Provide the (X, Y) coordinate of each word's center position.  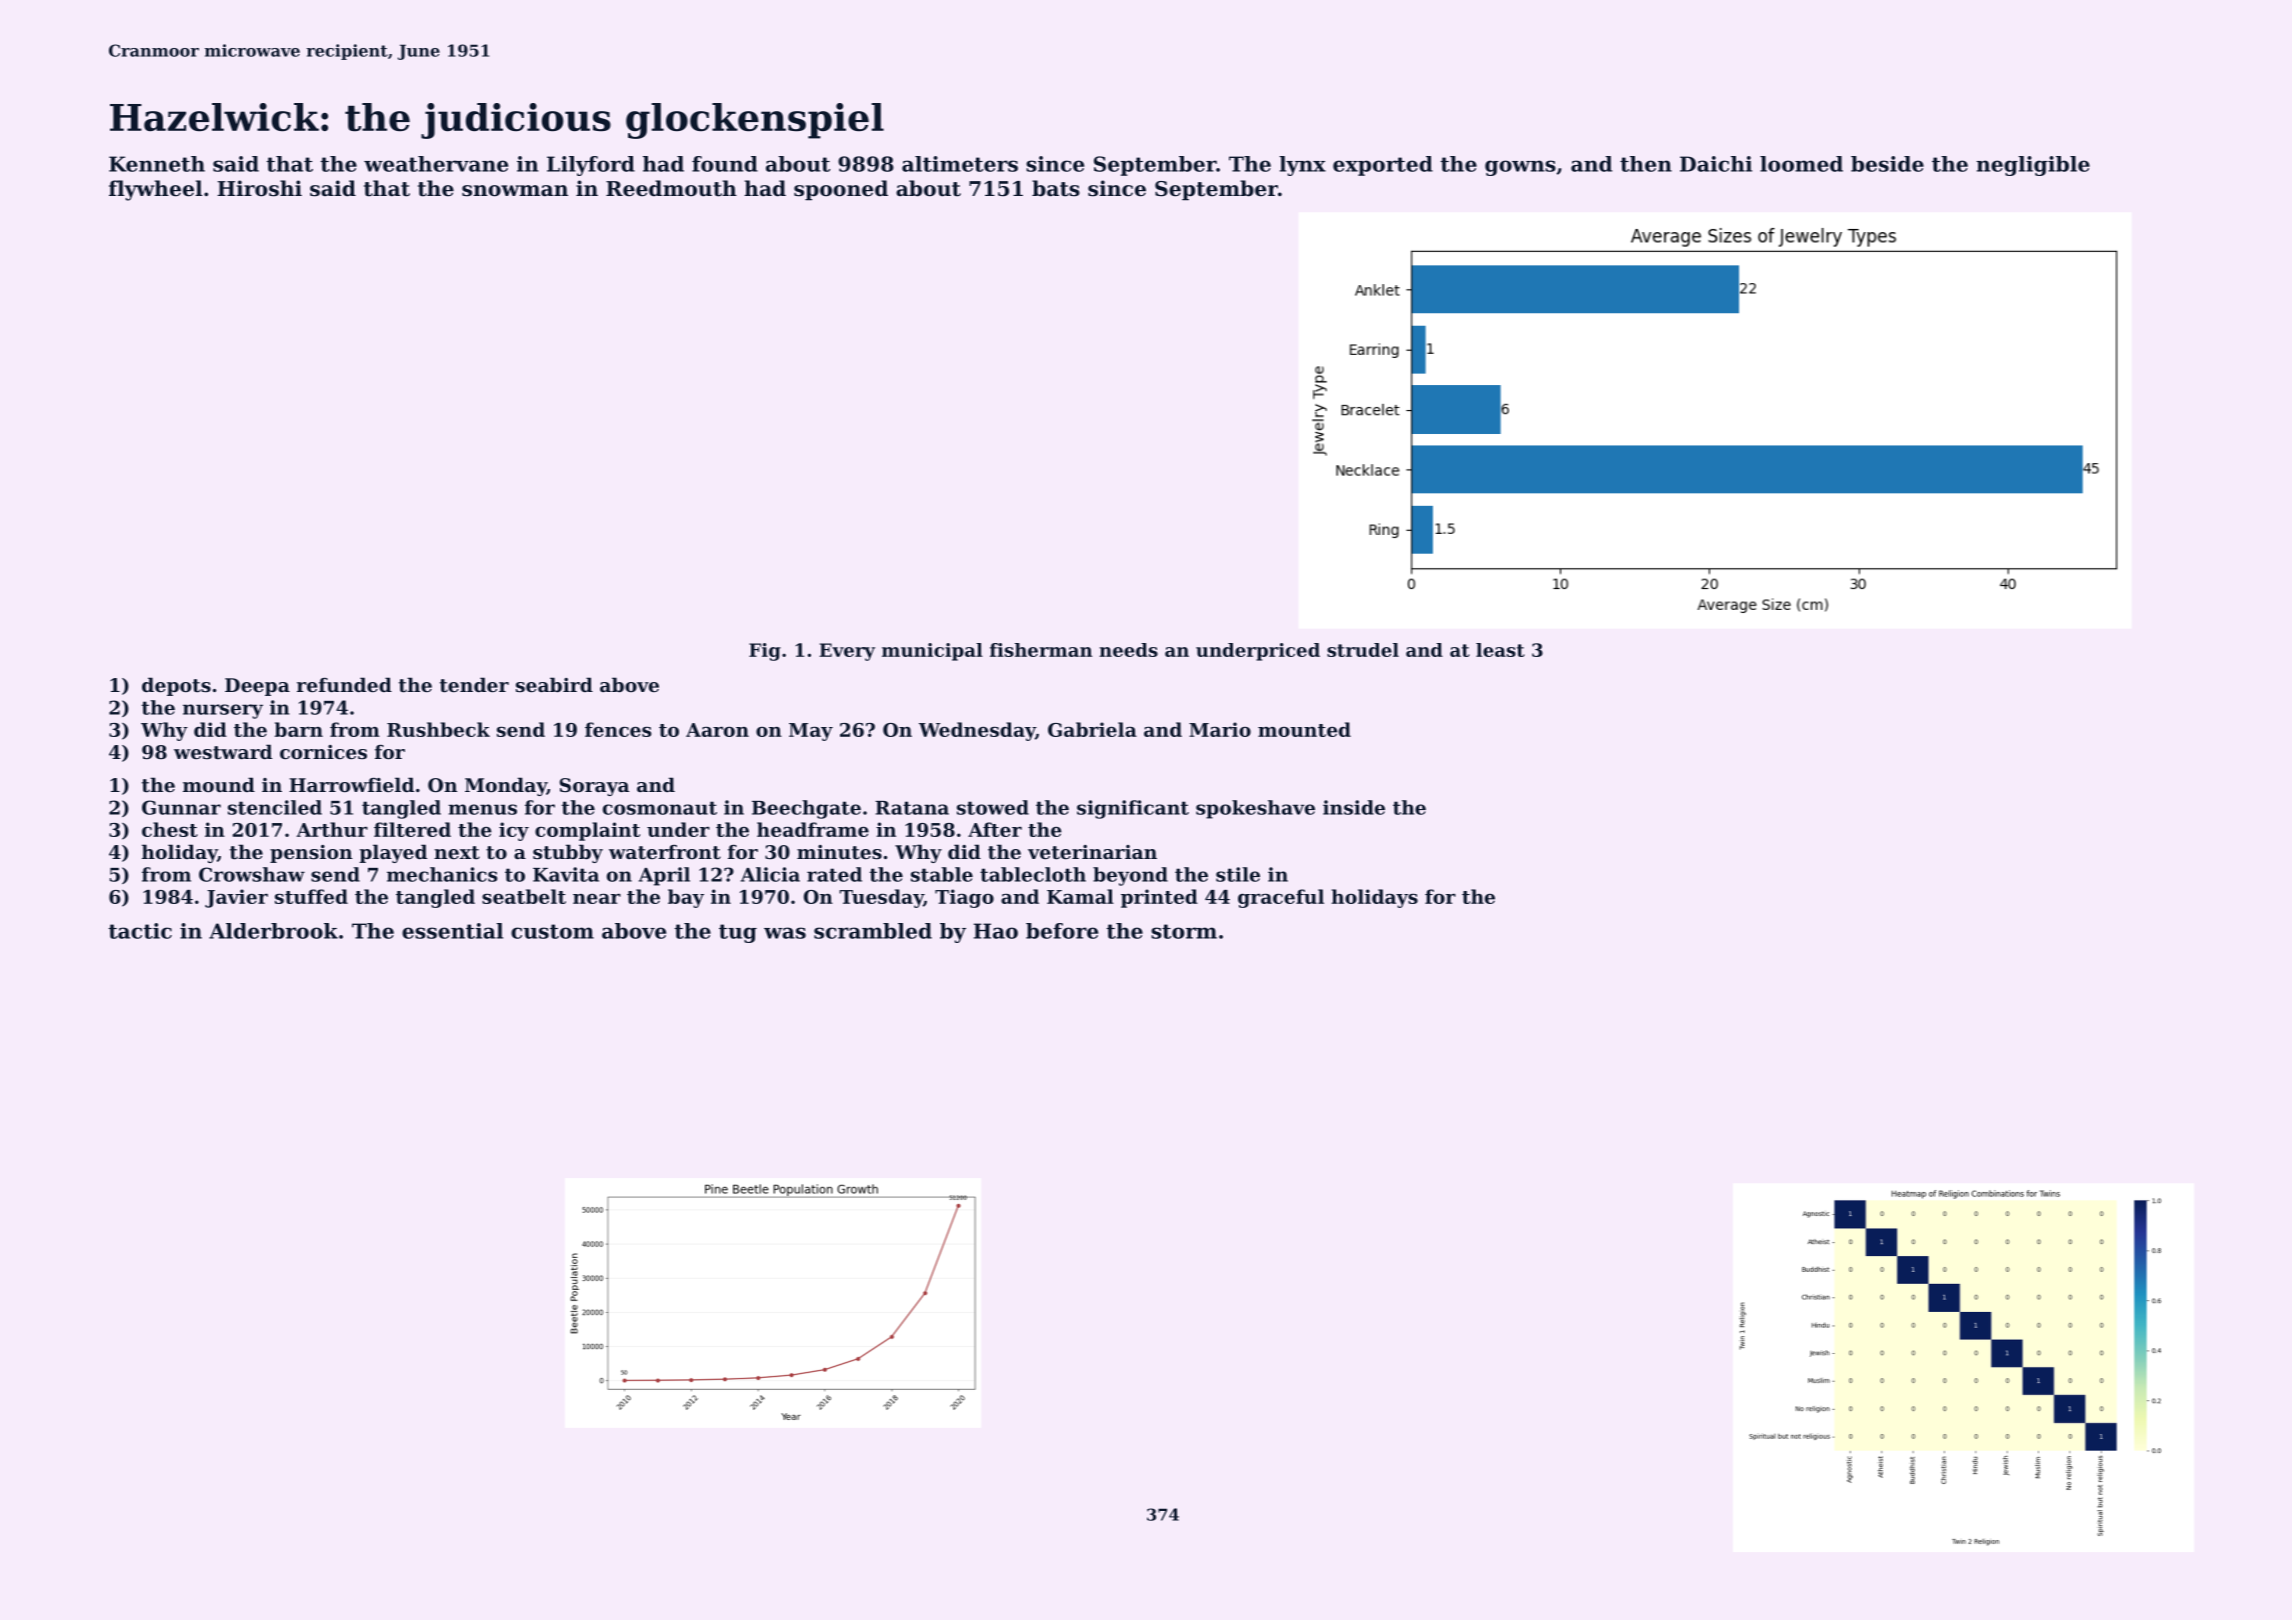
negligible (2033, 166)
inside (1354, 807)
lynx (1302, 166)
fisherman (1041, 650)
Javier (236, 898)
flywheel (156, 190)
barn (299, 729)
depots (176, 686)
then (1646, 164)
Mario (1220, 729)
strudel (1363, 650)
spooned (841, 190)
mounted (1304, 729)
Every (847, 652)
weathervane (436, 164)
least (1500, 650)
